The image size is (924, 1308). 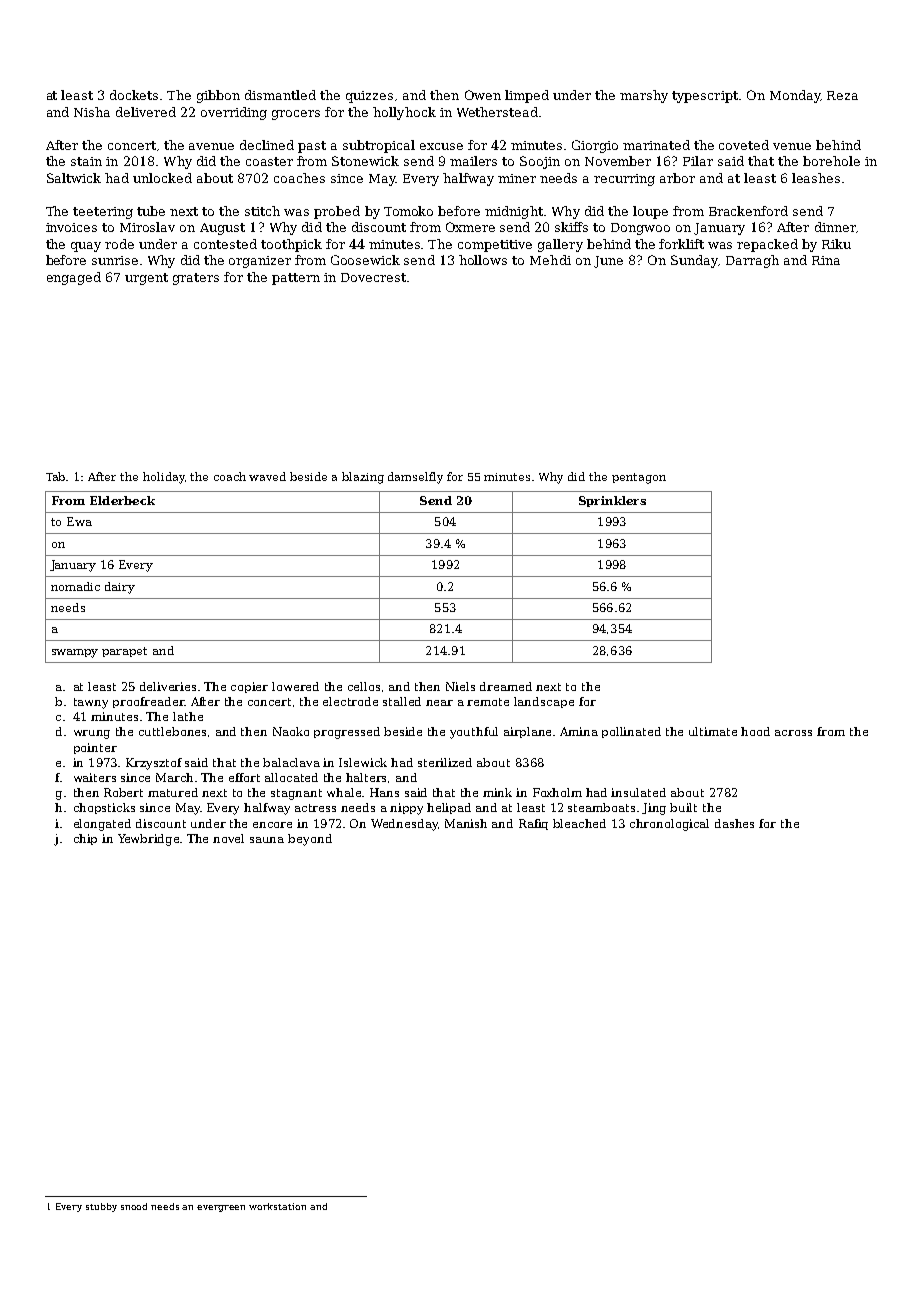 What do you see at coordinates (734, 823) in the document?
I see `dashes` at bounding box center [734, 823].
